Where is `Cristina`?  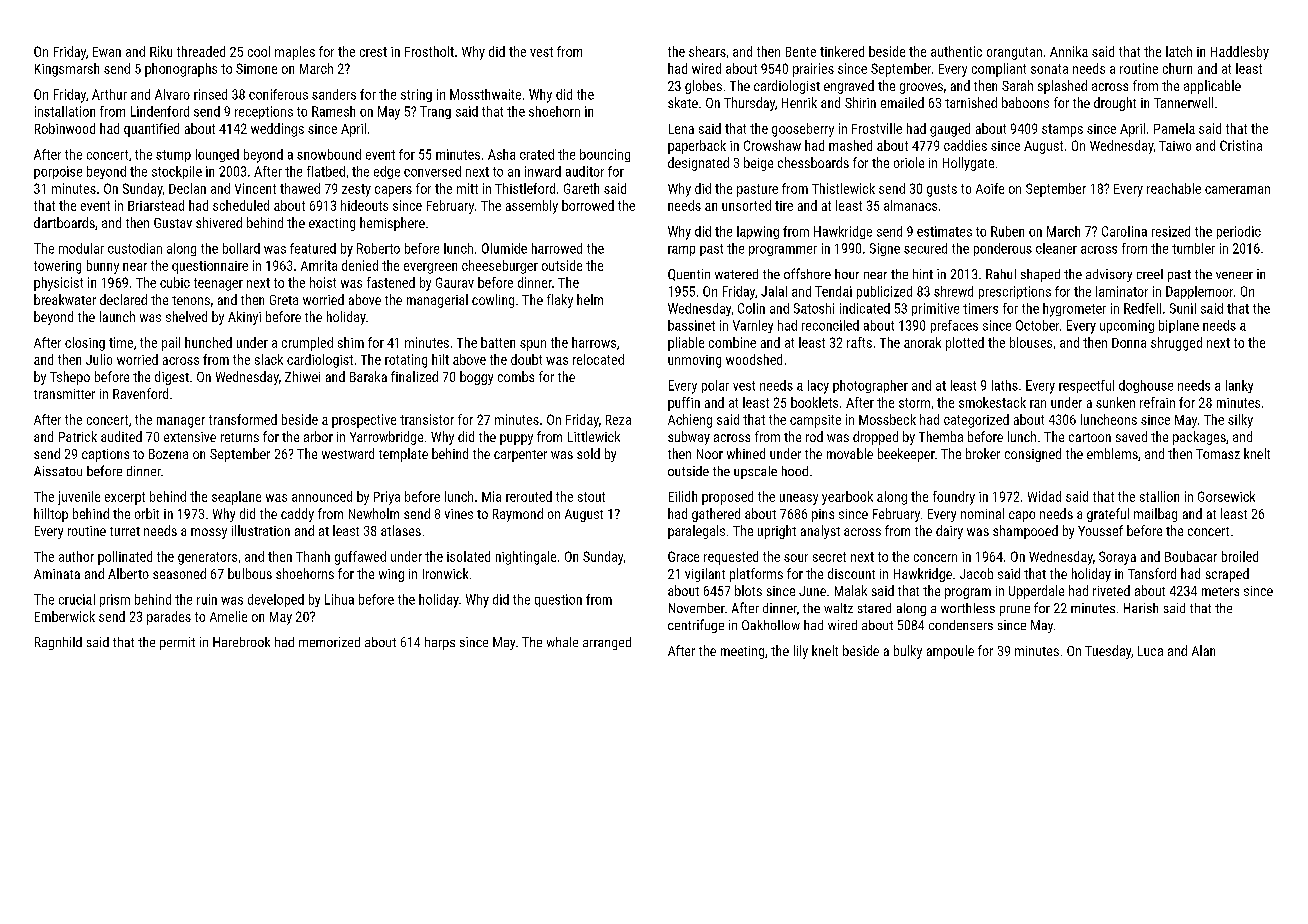 Cristina is located at coordinates (1241, 145).
